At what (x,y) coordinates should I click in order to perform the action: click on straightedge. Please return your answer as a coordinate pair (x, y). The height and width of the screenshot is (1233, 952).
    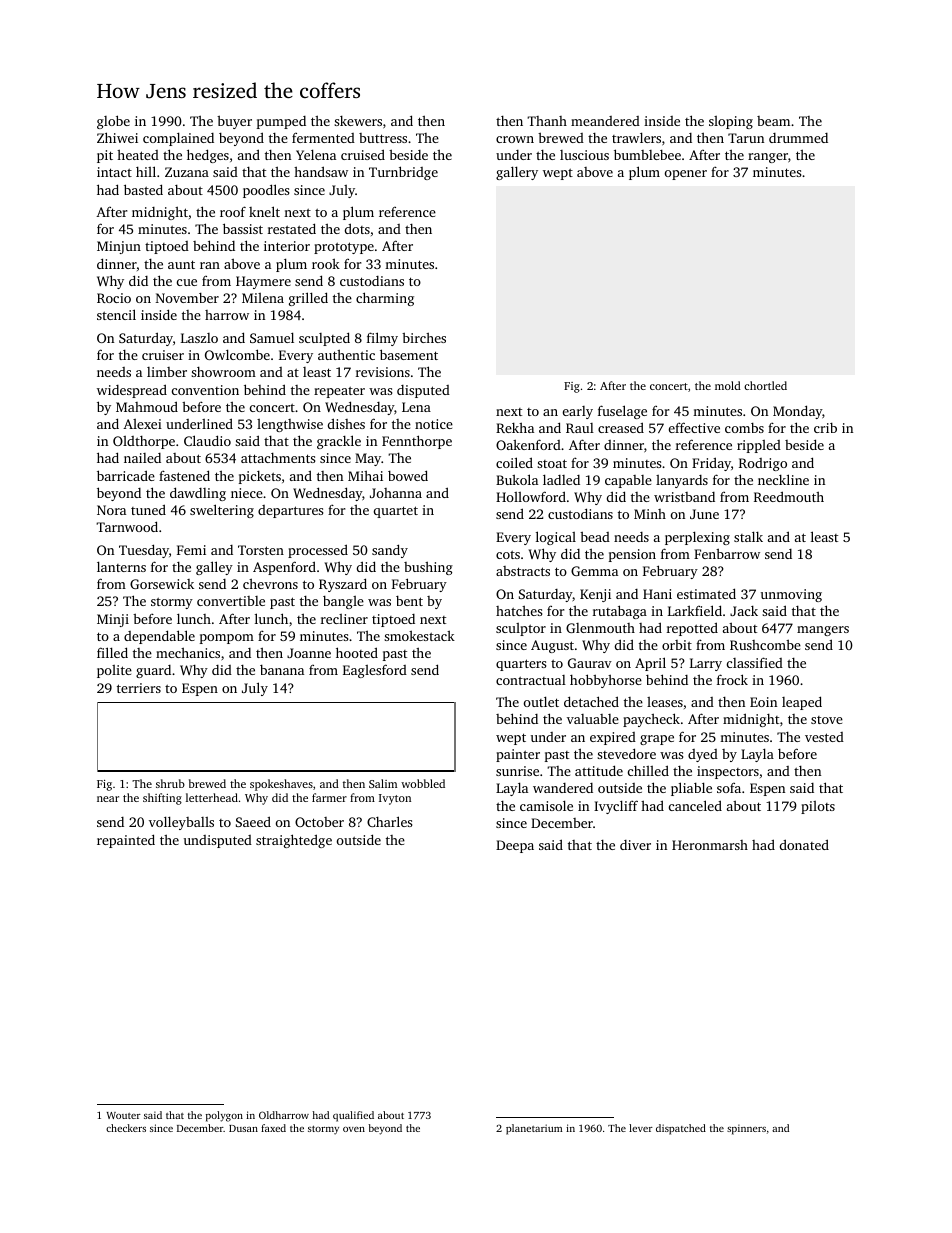
    Looking at the image, I should click on (294, 841).
